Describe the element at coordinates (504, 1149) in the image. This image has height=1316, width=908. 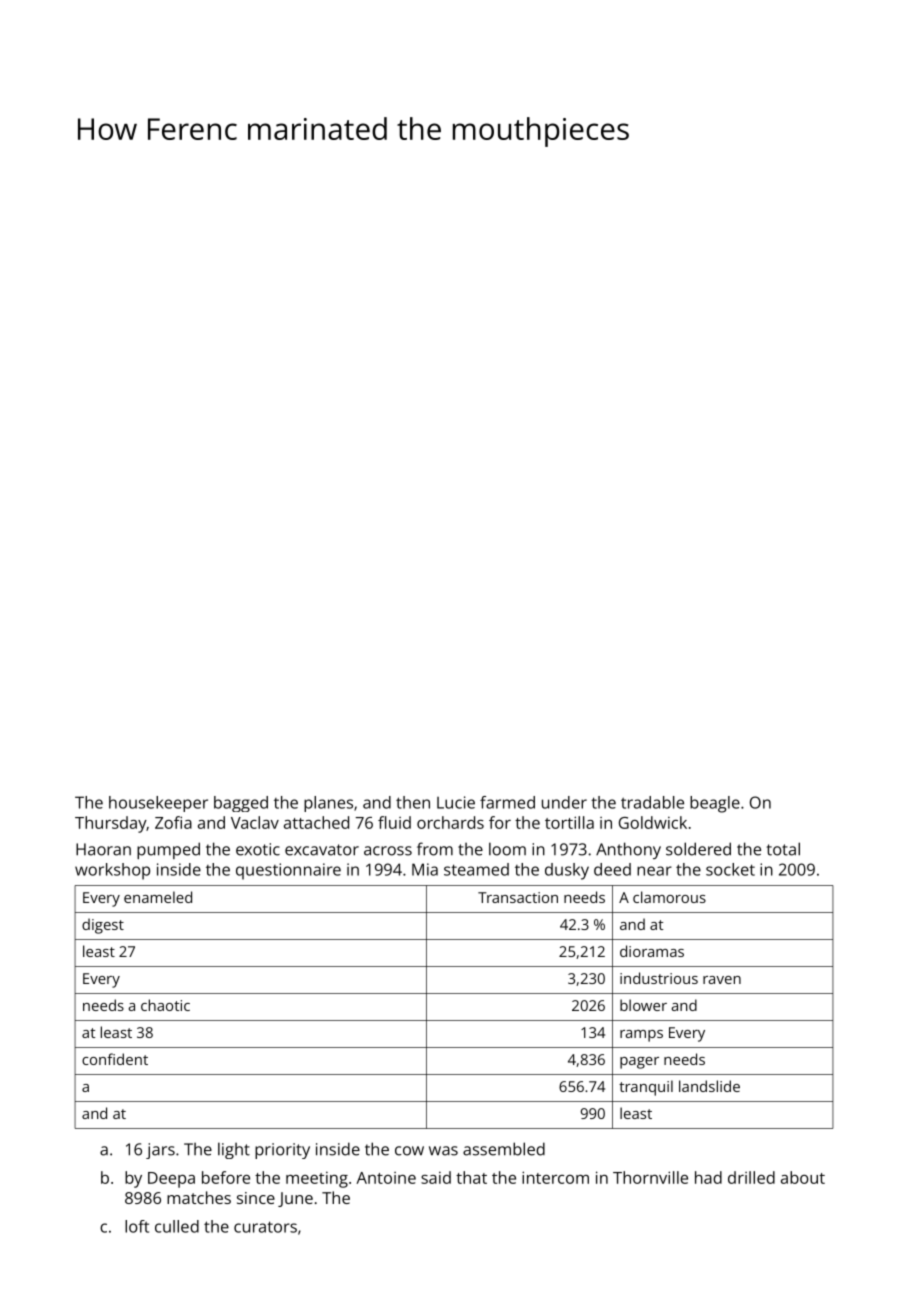
I see `assembled` at that location.
